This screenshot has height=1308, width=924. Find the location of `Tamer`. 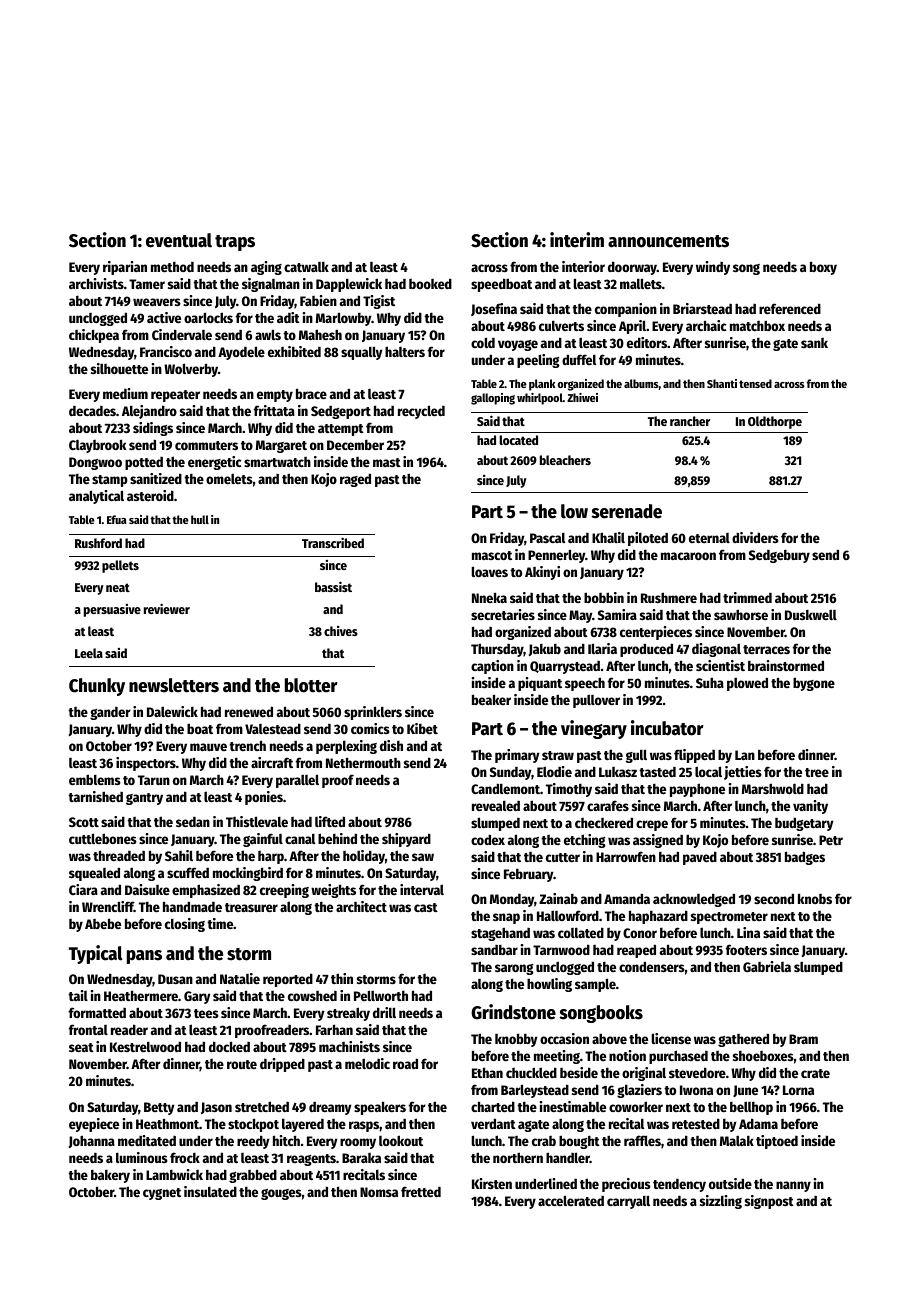

Tamer is located at coordinates (147, 284).
